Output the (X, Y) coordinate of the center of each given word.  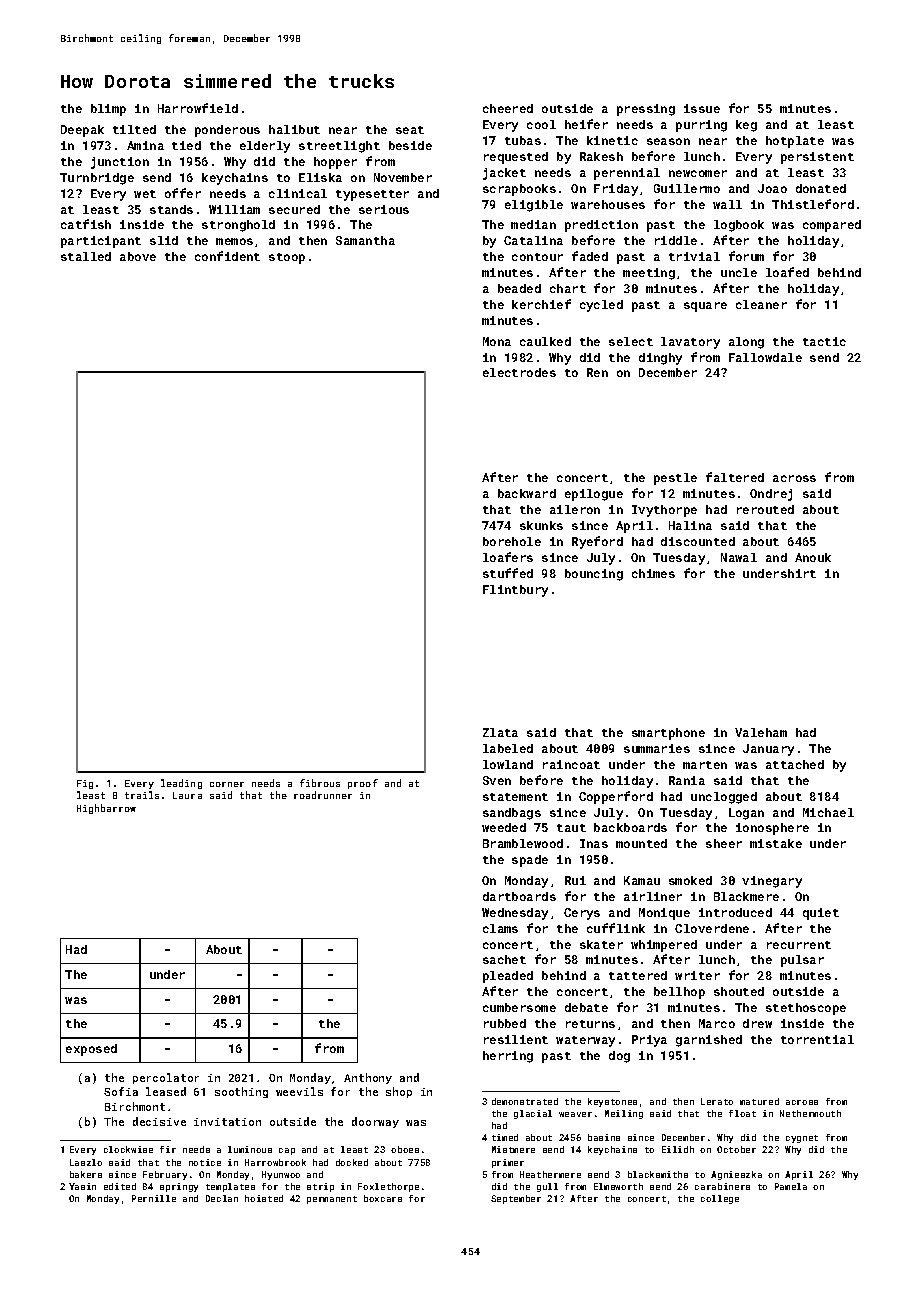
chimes (653, 573)
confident (227, 256)
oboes (405, 1149)
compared (832, 226)
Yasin (82, 1186)
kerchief (541, 304)
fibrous (320, 783)
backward (527, 493)
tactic (824, 341)
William (234, 209)
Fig (85, 784)
